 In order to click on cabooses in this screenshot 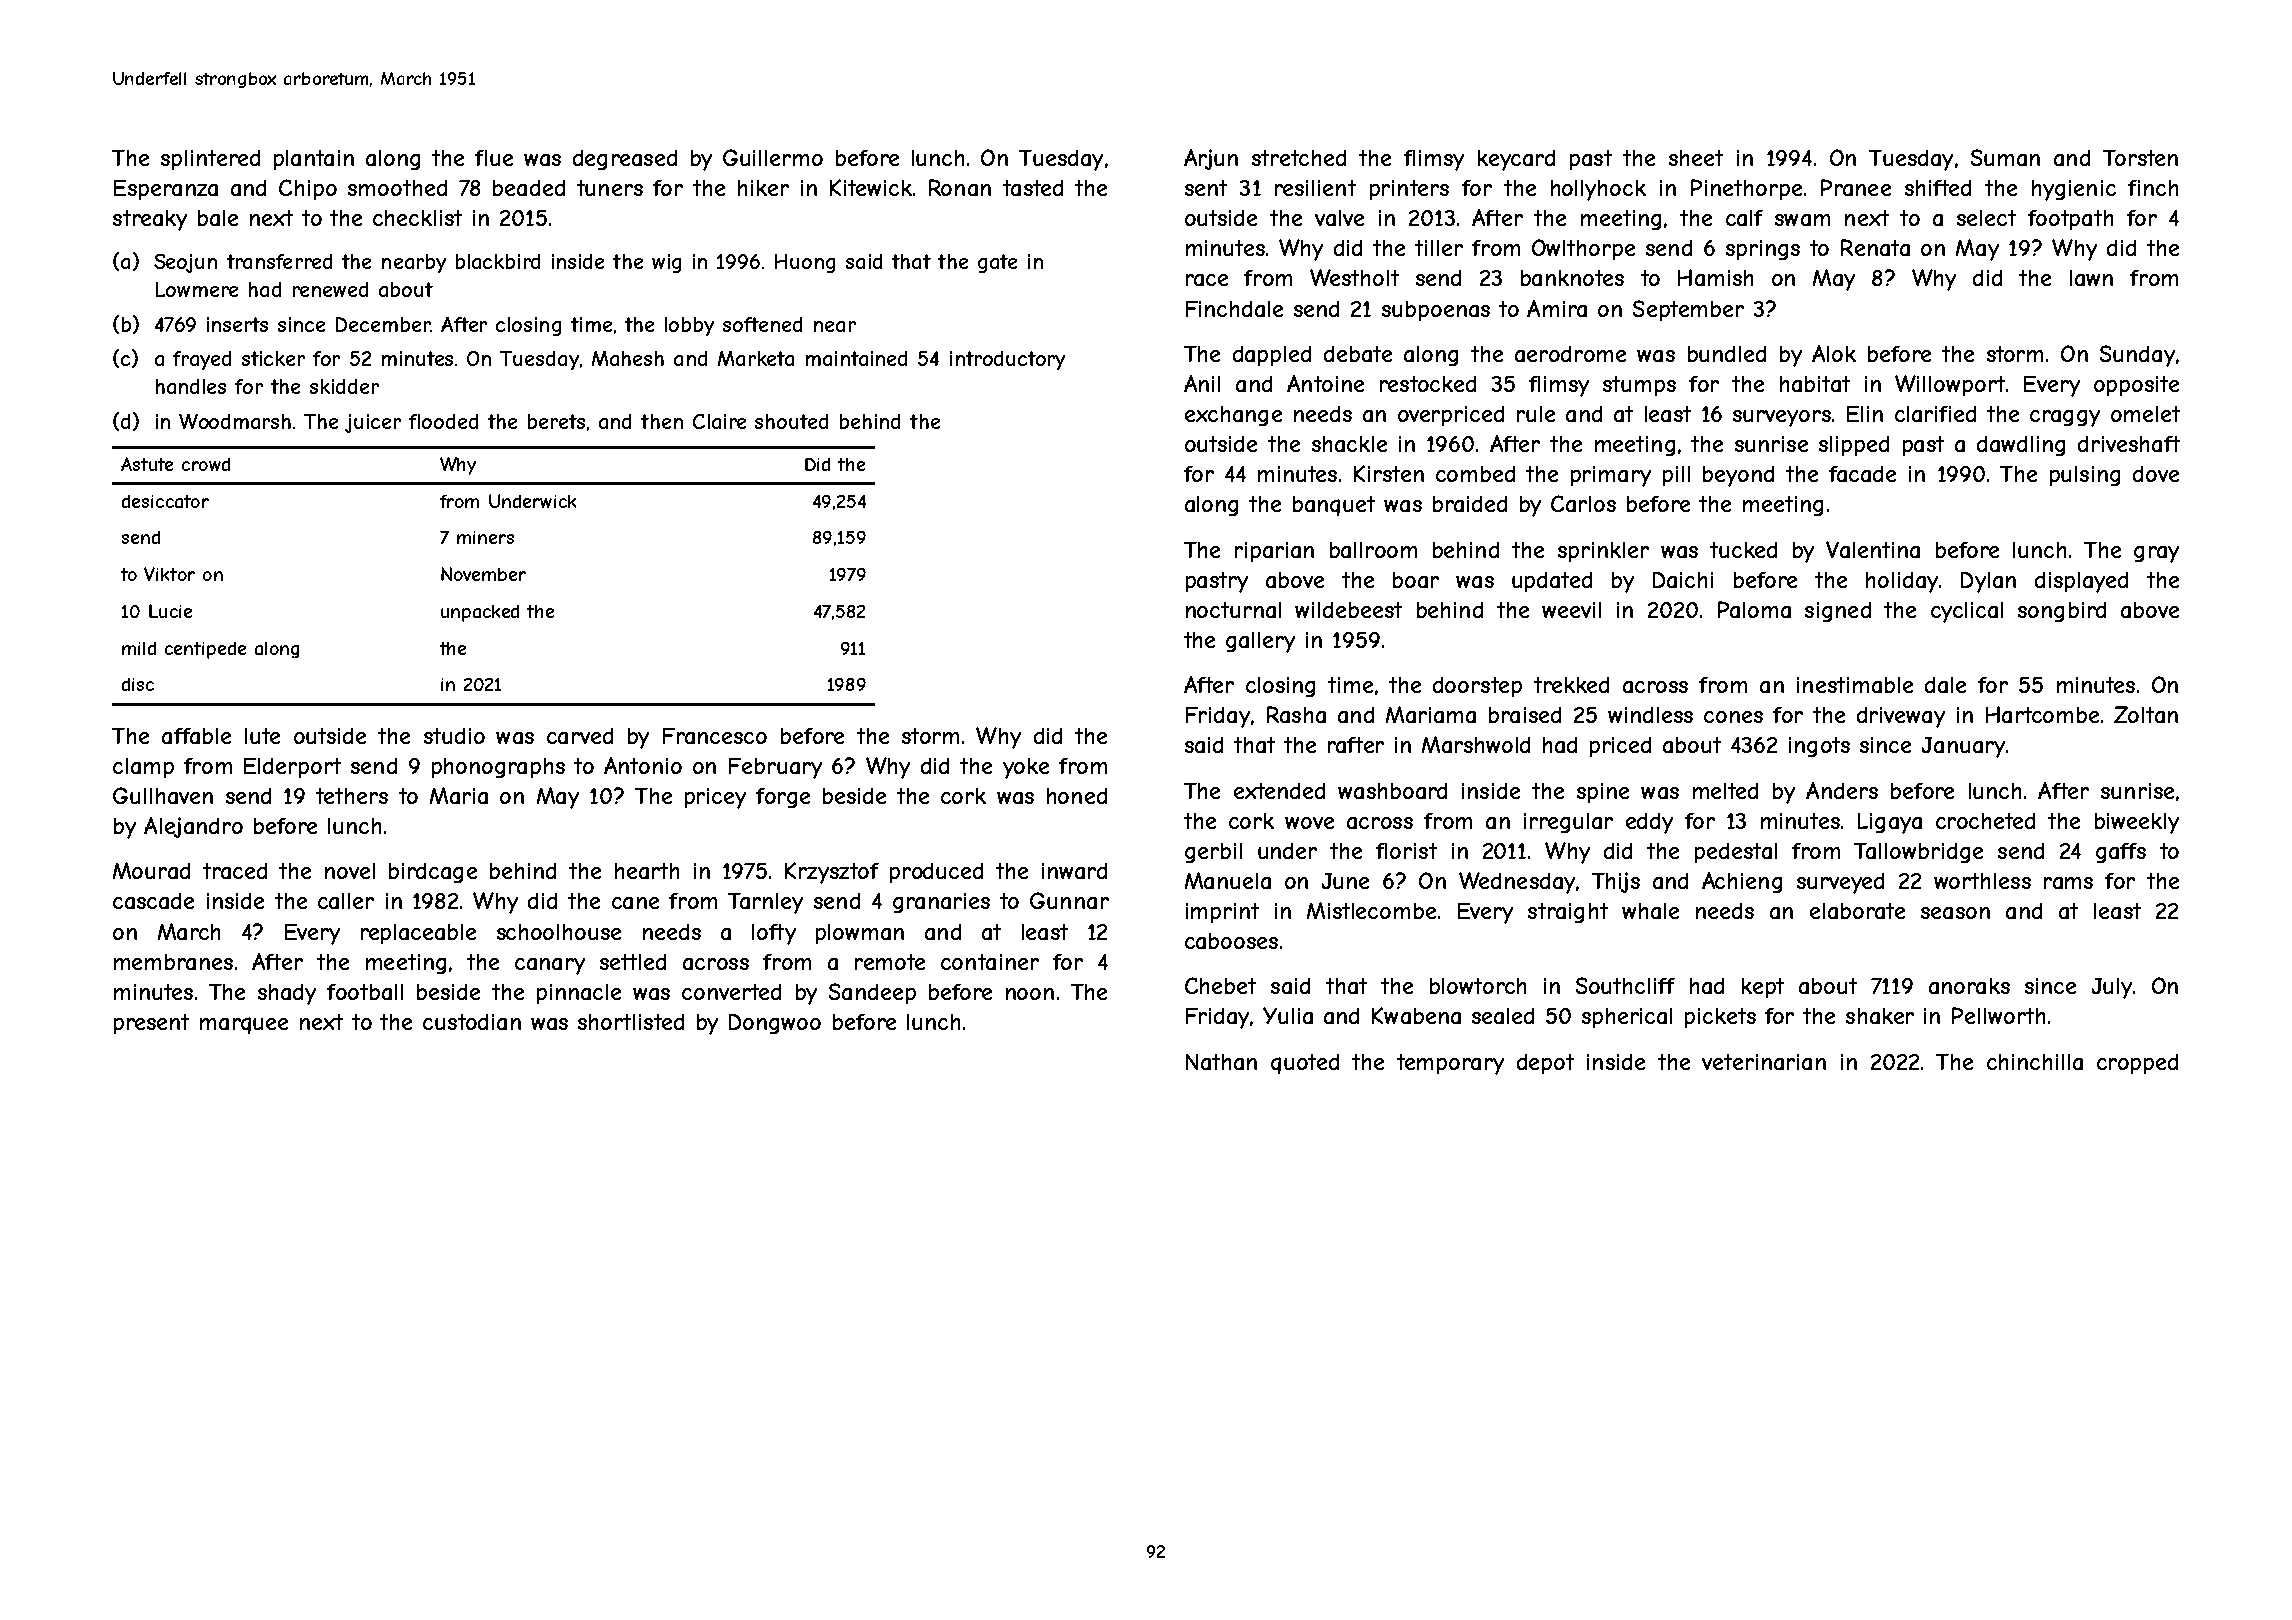, I will do `click(1231, 941)`.
